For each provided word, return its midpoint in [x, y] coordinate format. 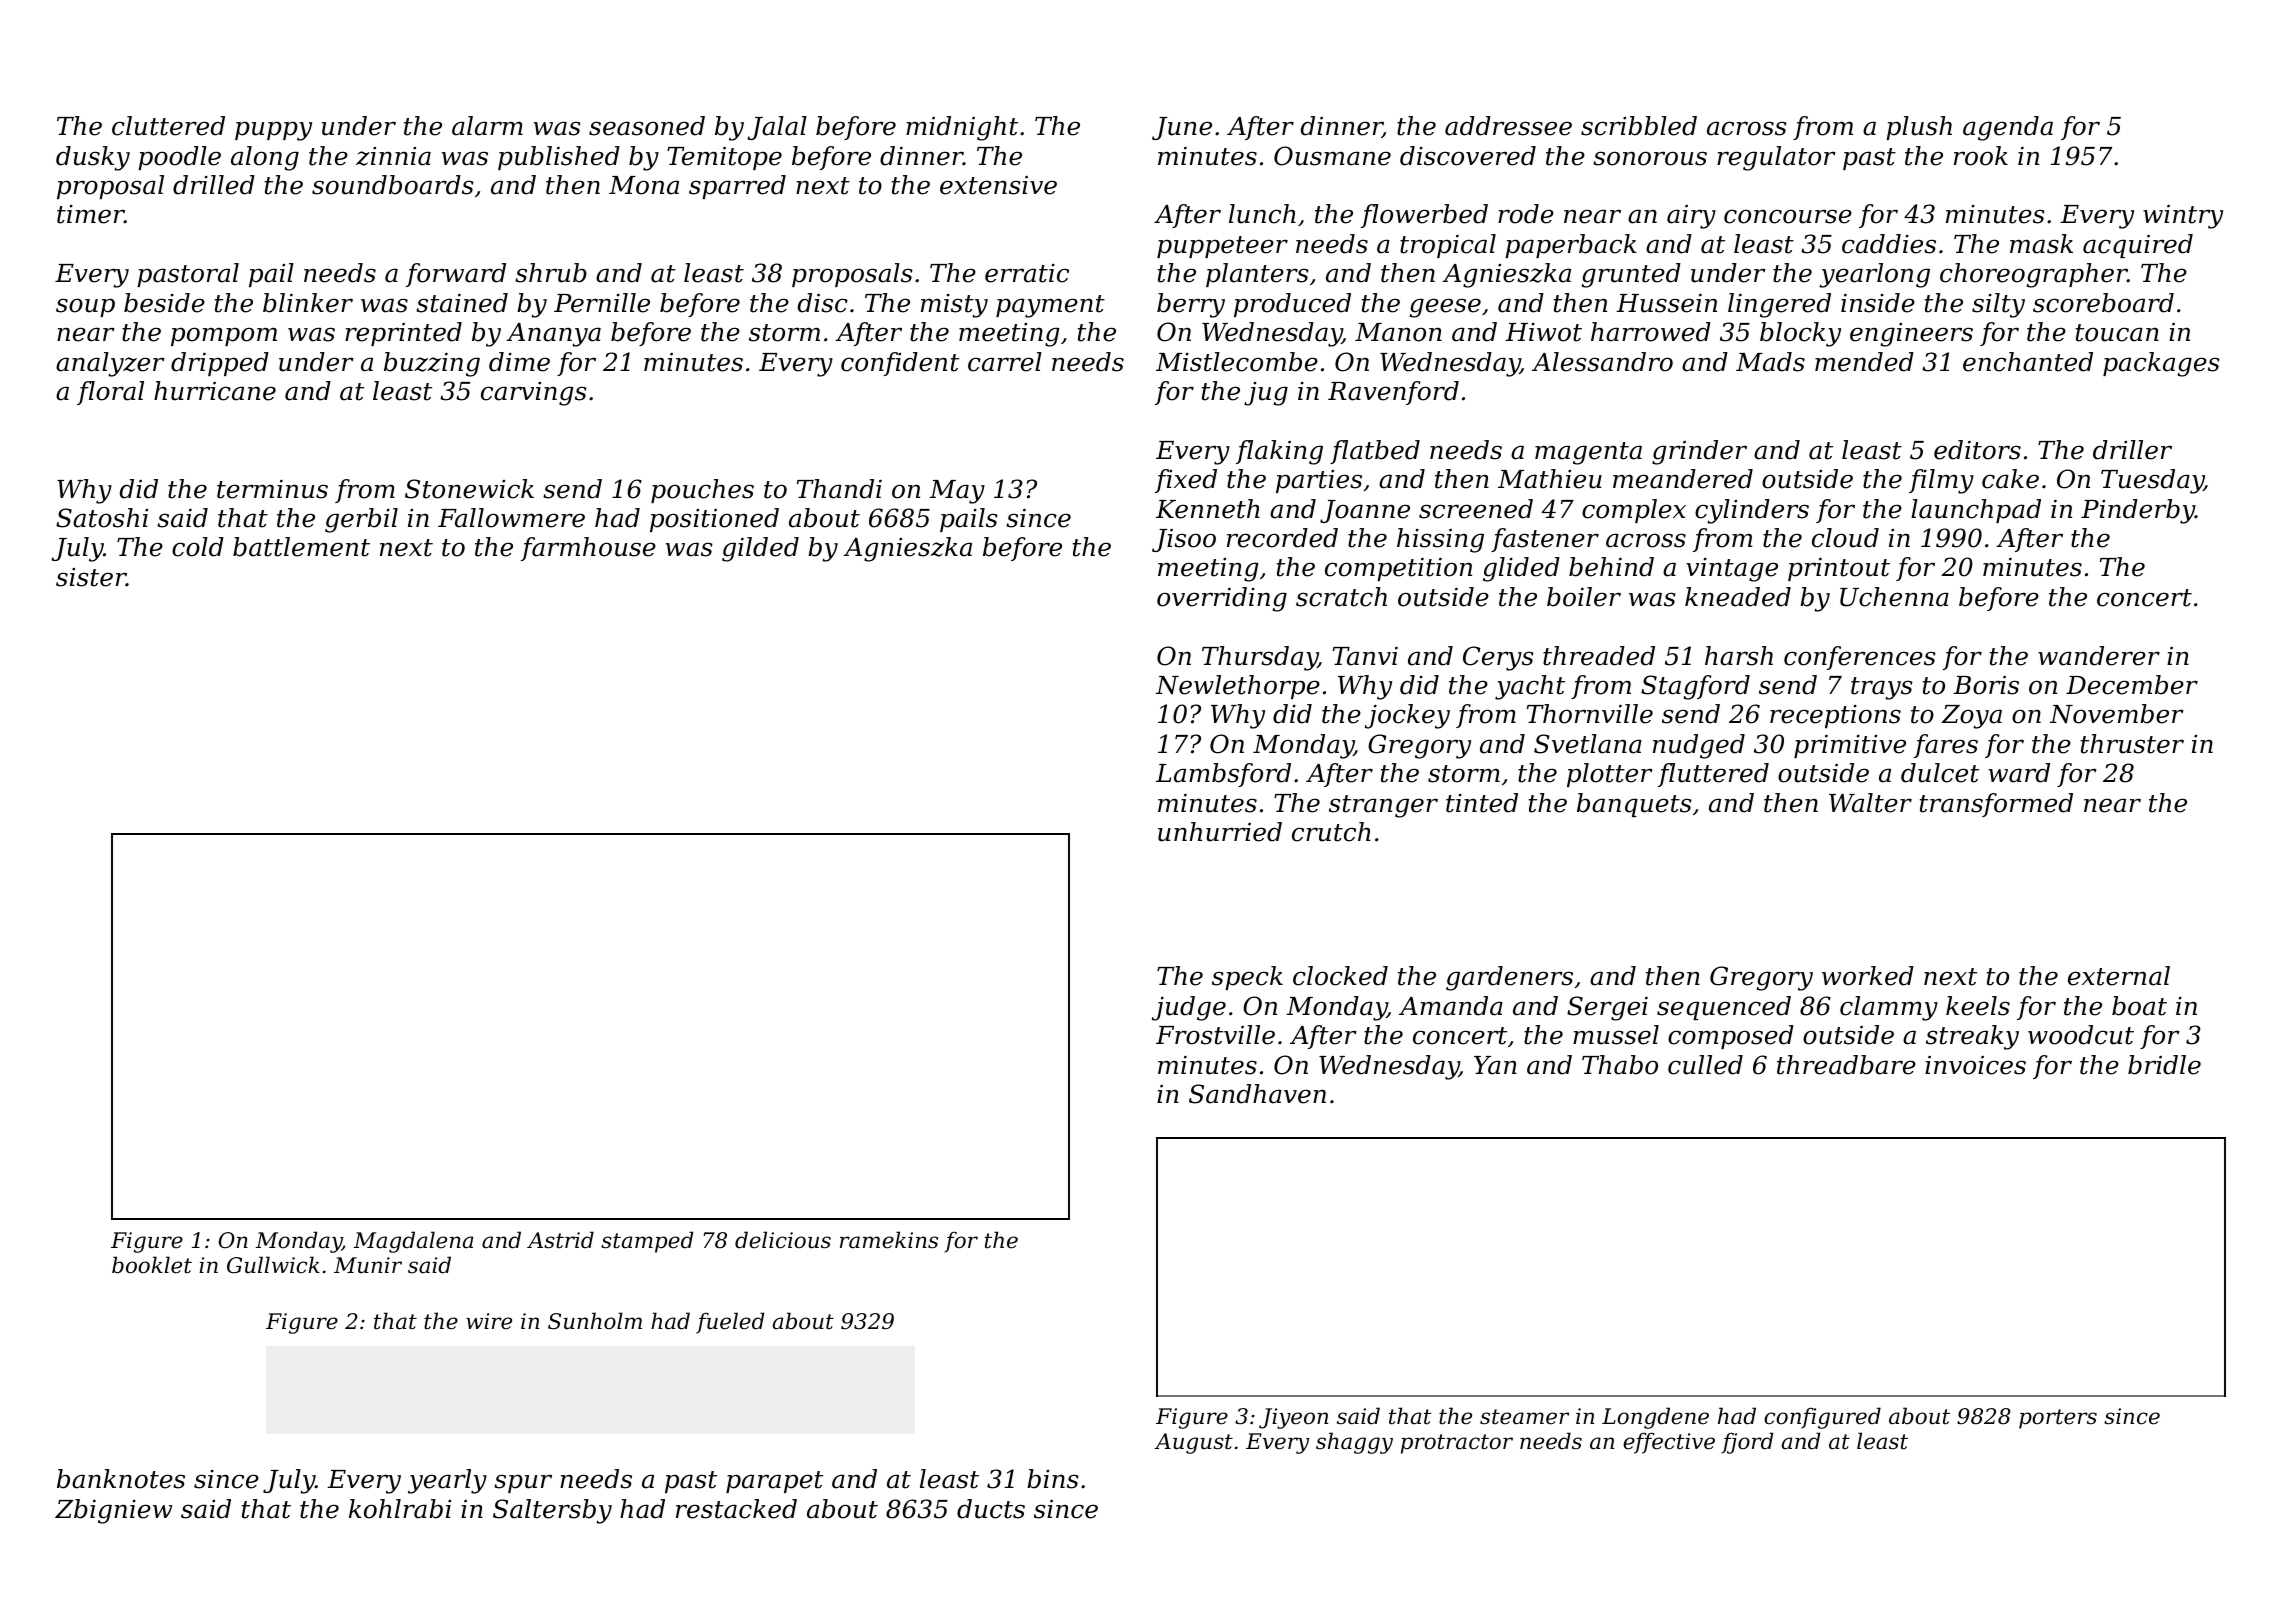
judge [1189, 1008]
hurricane [215, 391]
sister [91, 577]
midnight [962, 128]
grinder [1699, 452]
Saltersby [552, 1511]
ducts [991, 1509]
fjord [1747, 1443]
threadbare [1846, 1065]
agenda [2008, 128]
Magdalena [413, 1242]
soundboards [393, 185]
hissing [1440, 540]
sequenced [1724, 1008]
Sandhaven [1257, 1094]
